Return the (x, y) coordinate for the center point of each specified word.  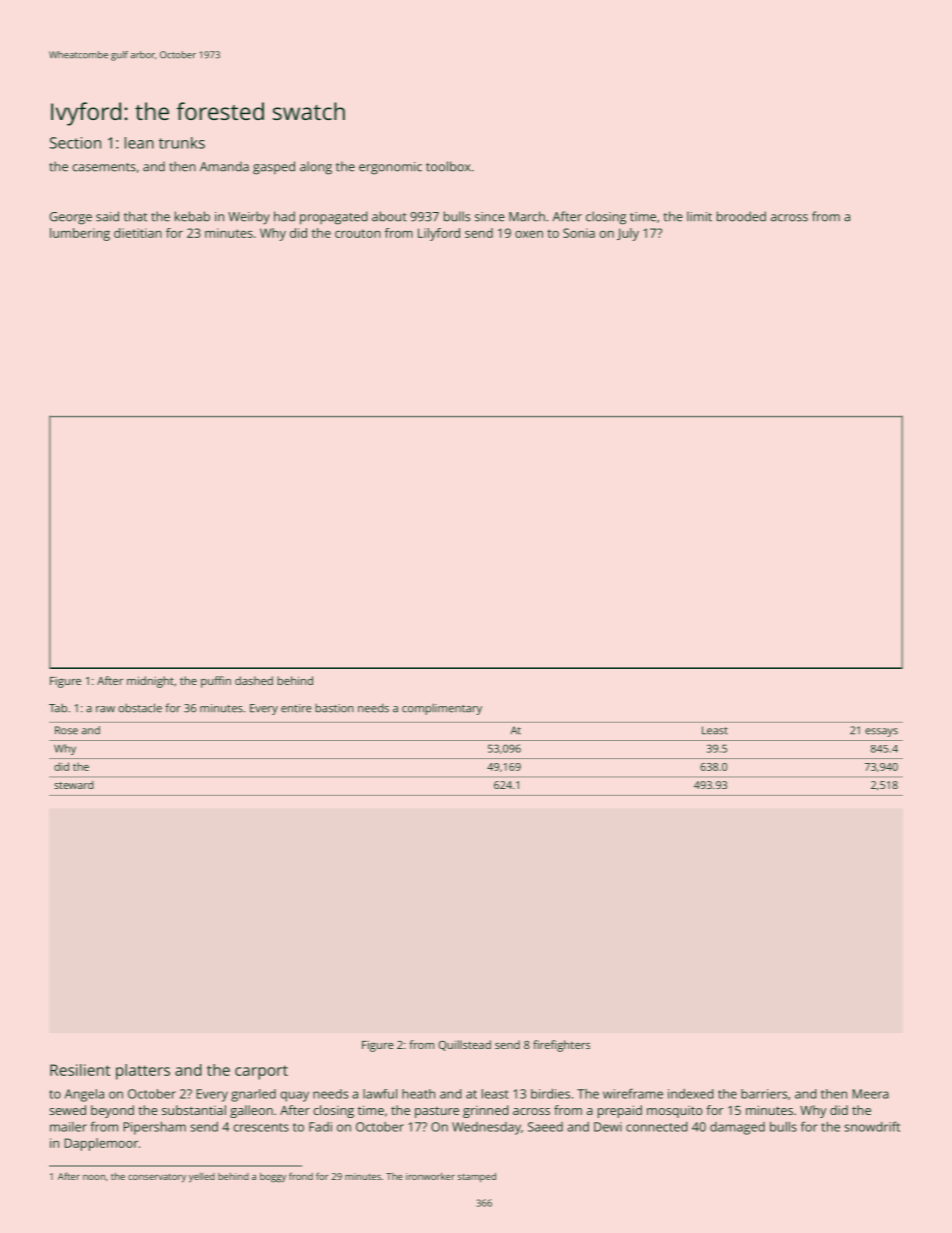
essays (881, 732)
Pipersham (155, 1128)
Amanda (224, 166)
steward (73, 785)
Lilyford (439, 234)
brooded (741, 216)
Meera (871, 1094)
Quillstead (464, 1045)
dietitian (138, 233)
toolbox (448, 166)
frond (301, 1176)
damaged (737, 1128)
